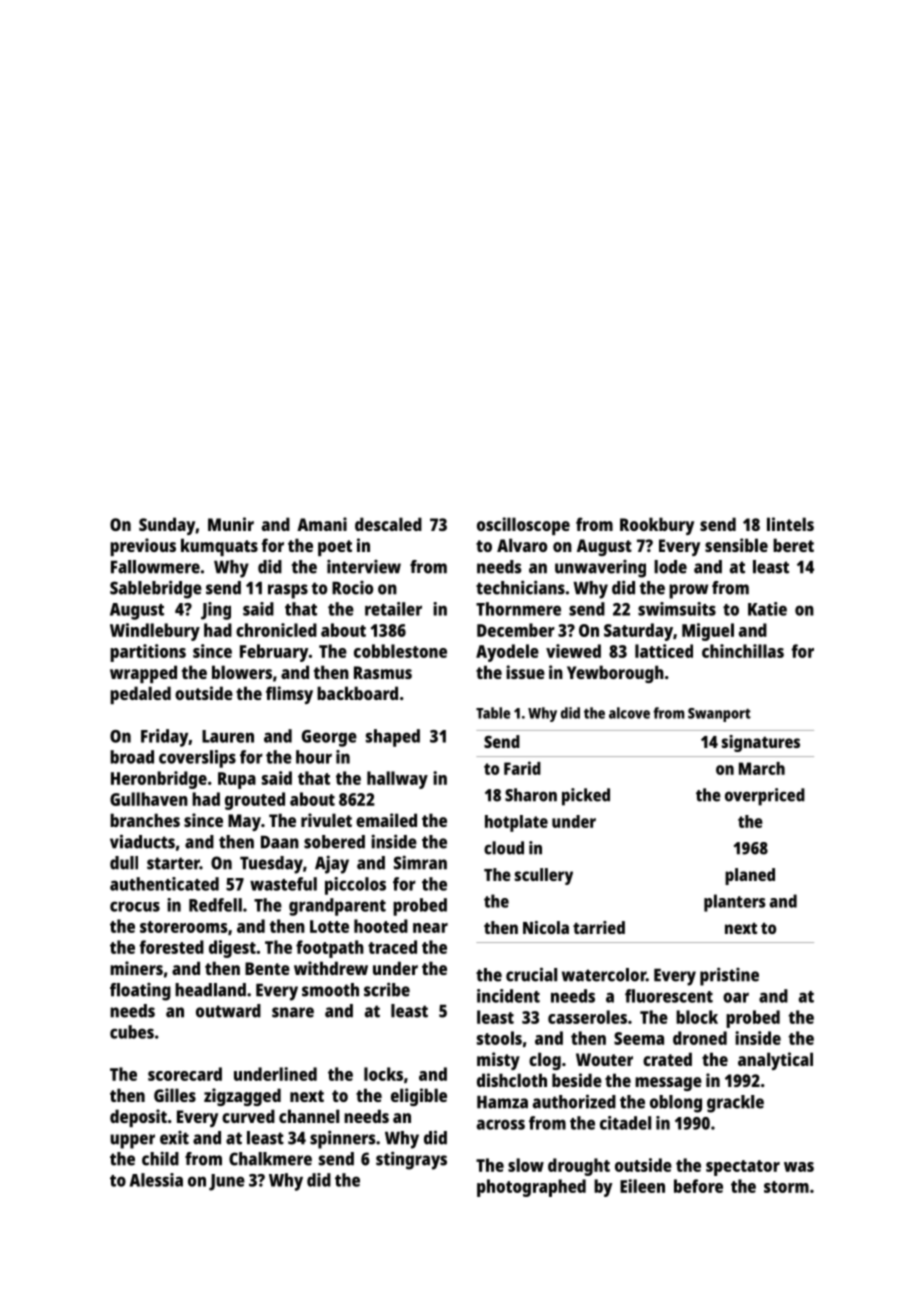 This screenshot has width=924, height=1308. Describe the element at coordinates (516, 823) in the screenshot. I see `hotplate` at that location.
